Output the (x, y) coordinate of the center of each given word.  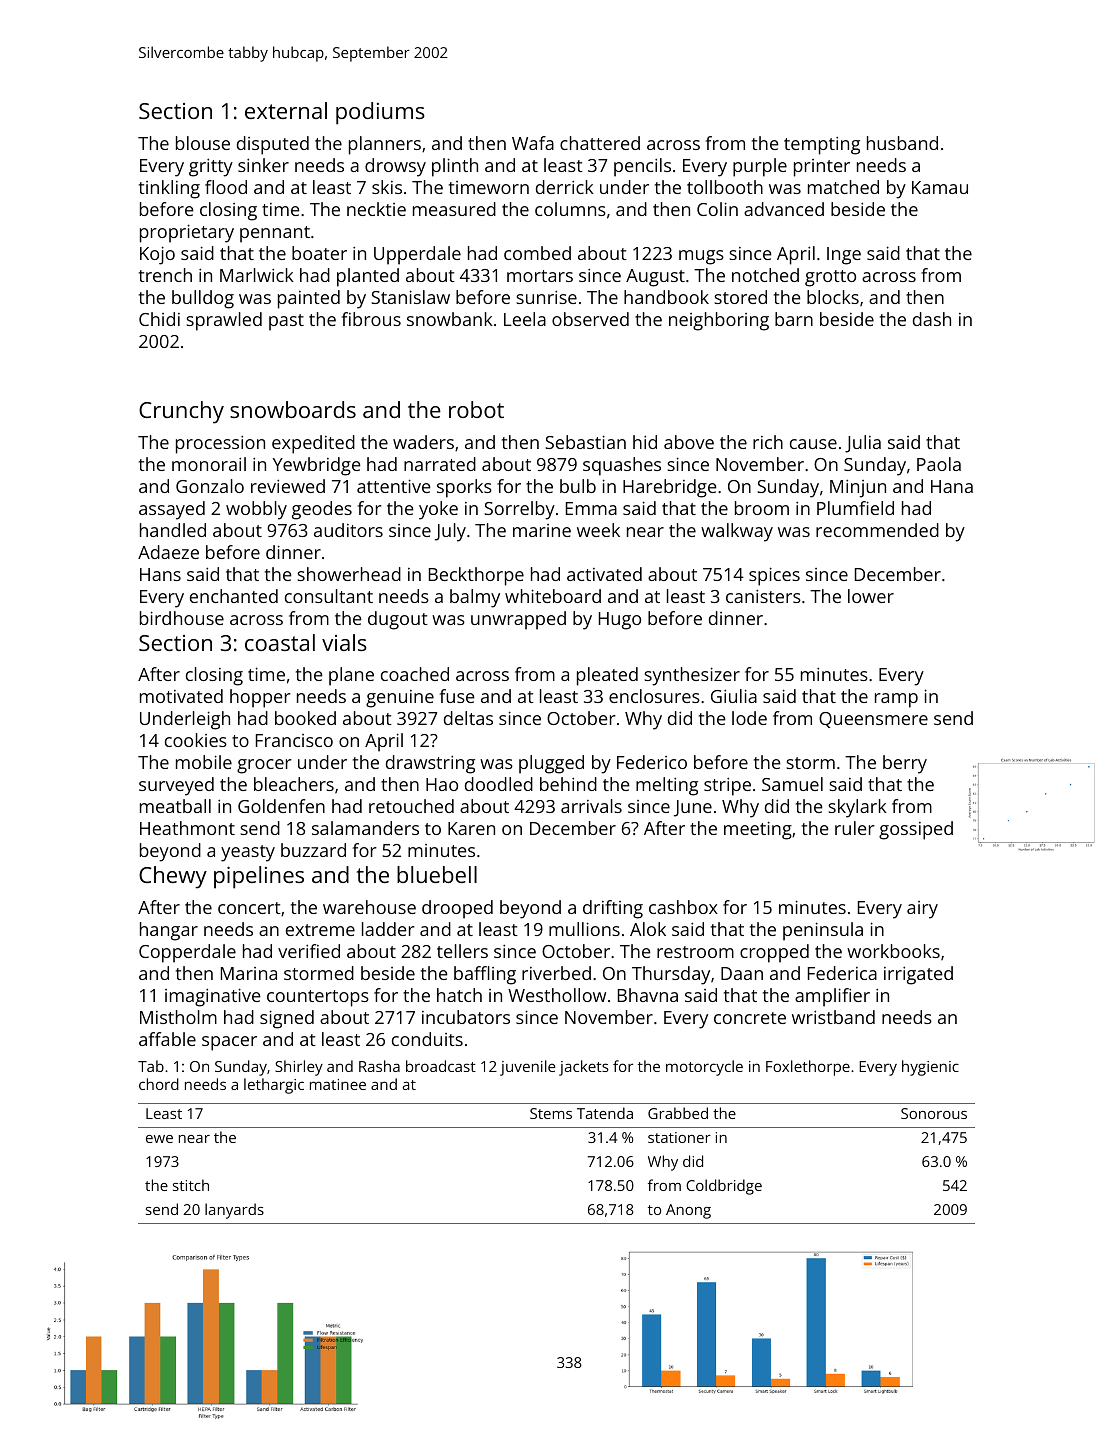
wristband (833, 1017)
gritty (211, 167)
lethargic (274, 1086)
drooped (457, 909)
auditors (348, 530)
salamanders (365, 828)
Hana (952, 486)
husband (902, 143)
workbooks (893, 951)
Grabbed (678, 1113)
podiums (380, 113)
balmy (475, 598)
